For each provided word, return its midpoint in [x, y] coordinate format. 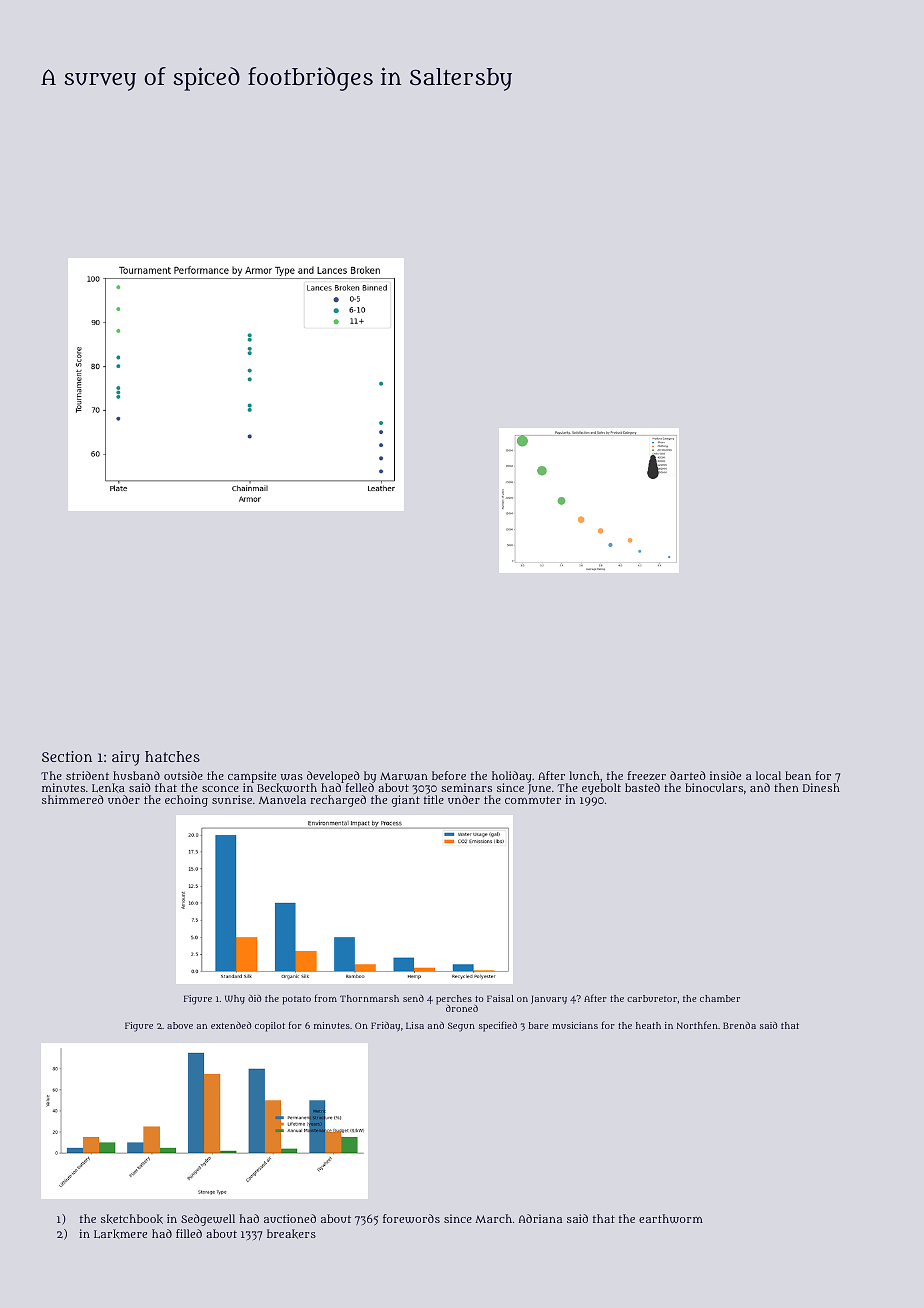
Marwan [404, 776]
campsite [252, 777]
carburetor [652, 998]
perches [454, 1000]
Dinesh [821, 787]
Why [235, 999]
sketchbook [132, 1219]
